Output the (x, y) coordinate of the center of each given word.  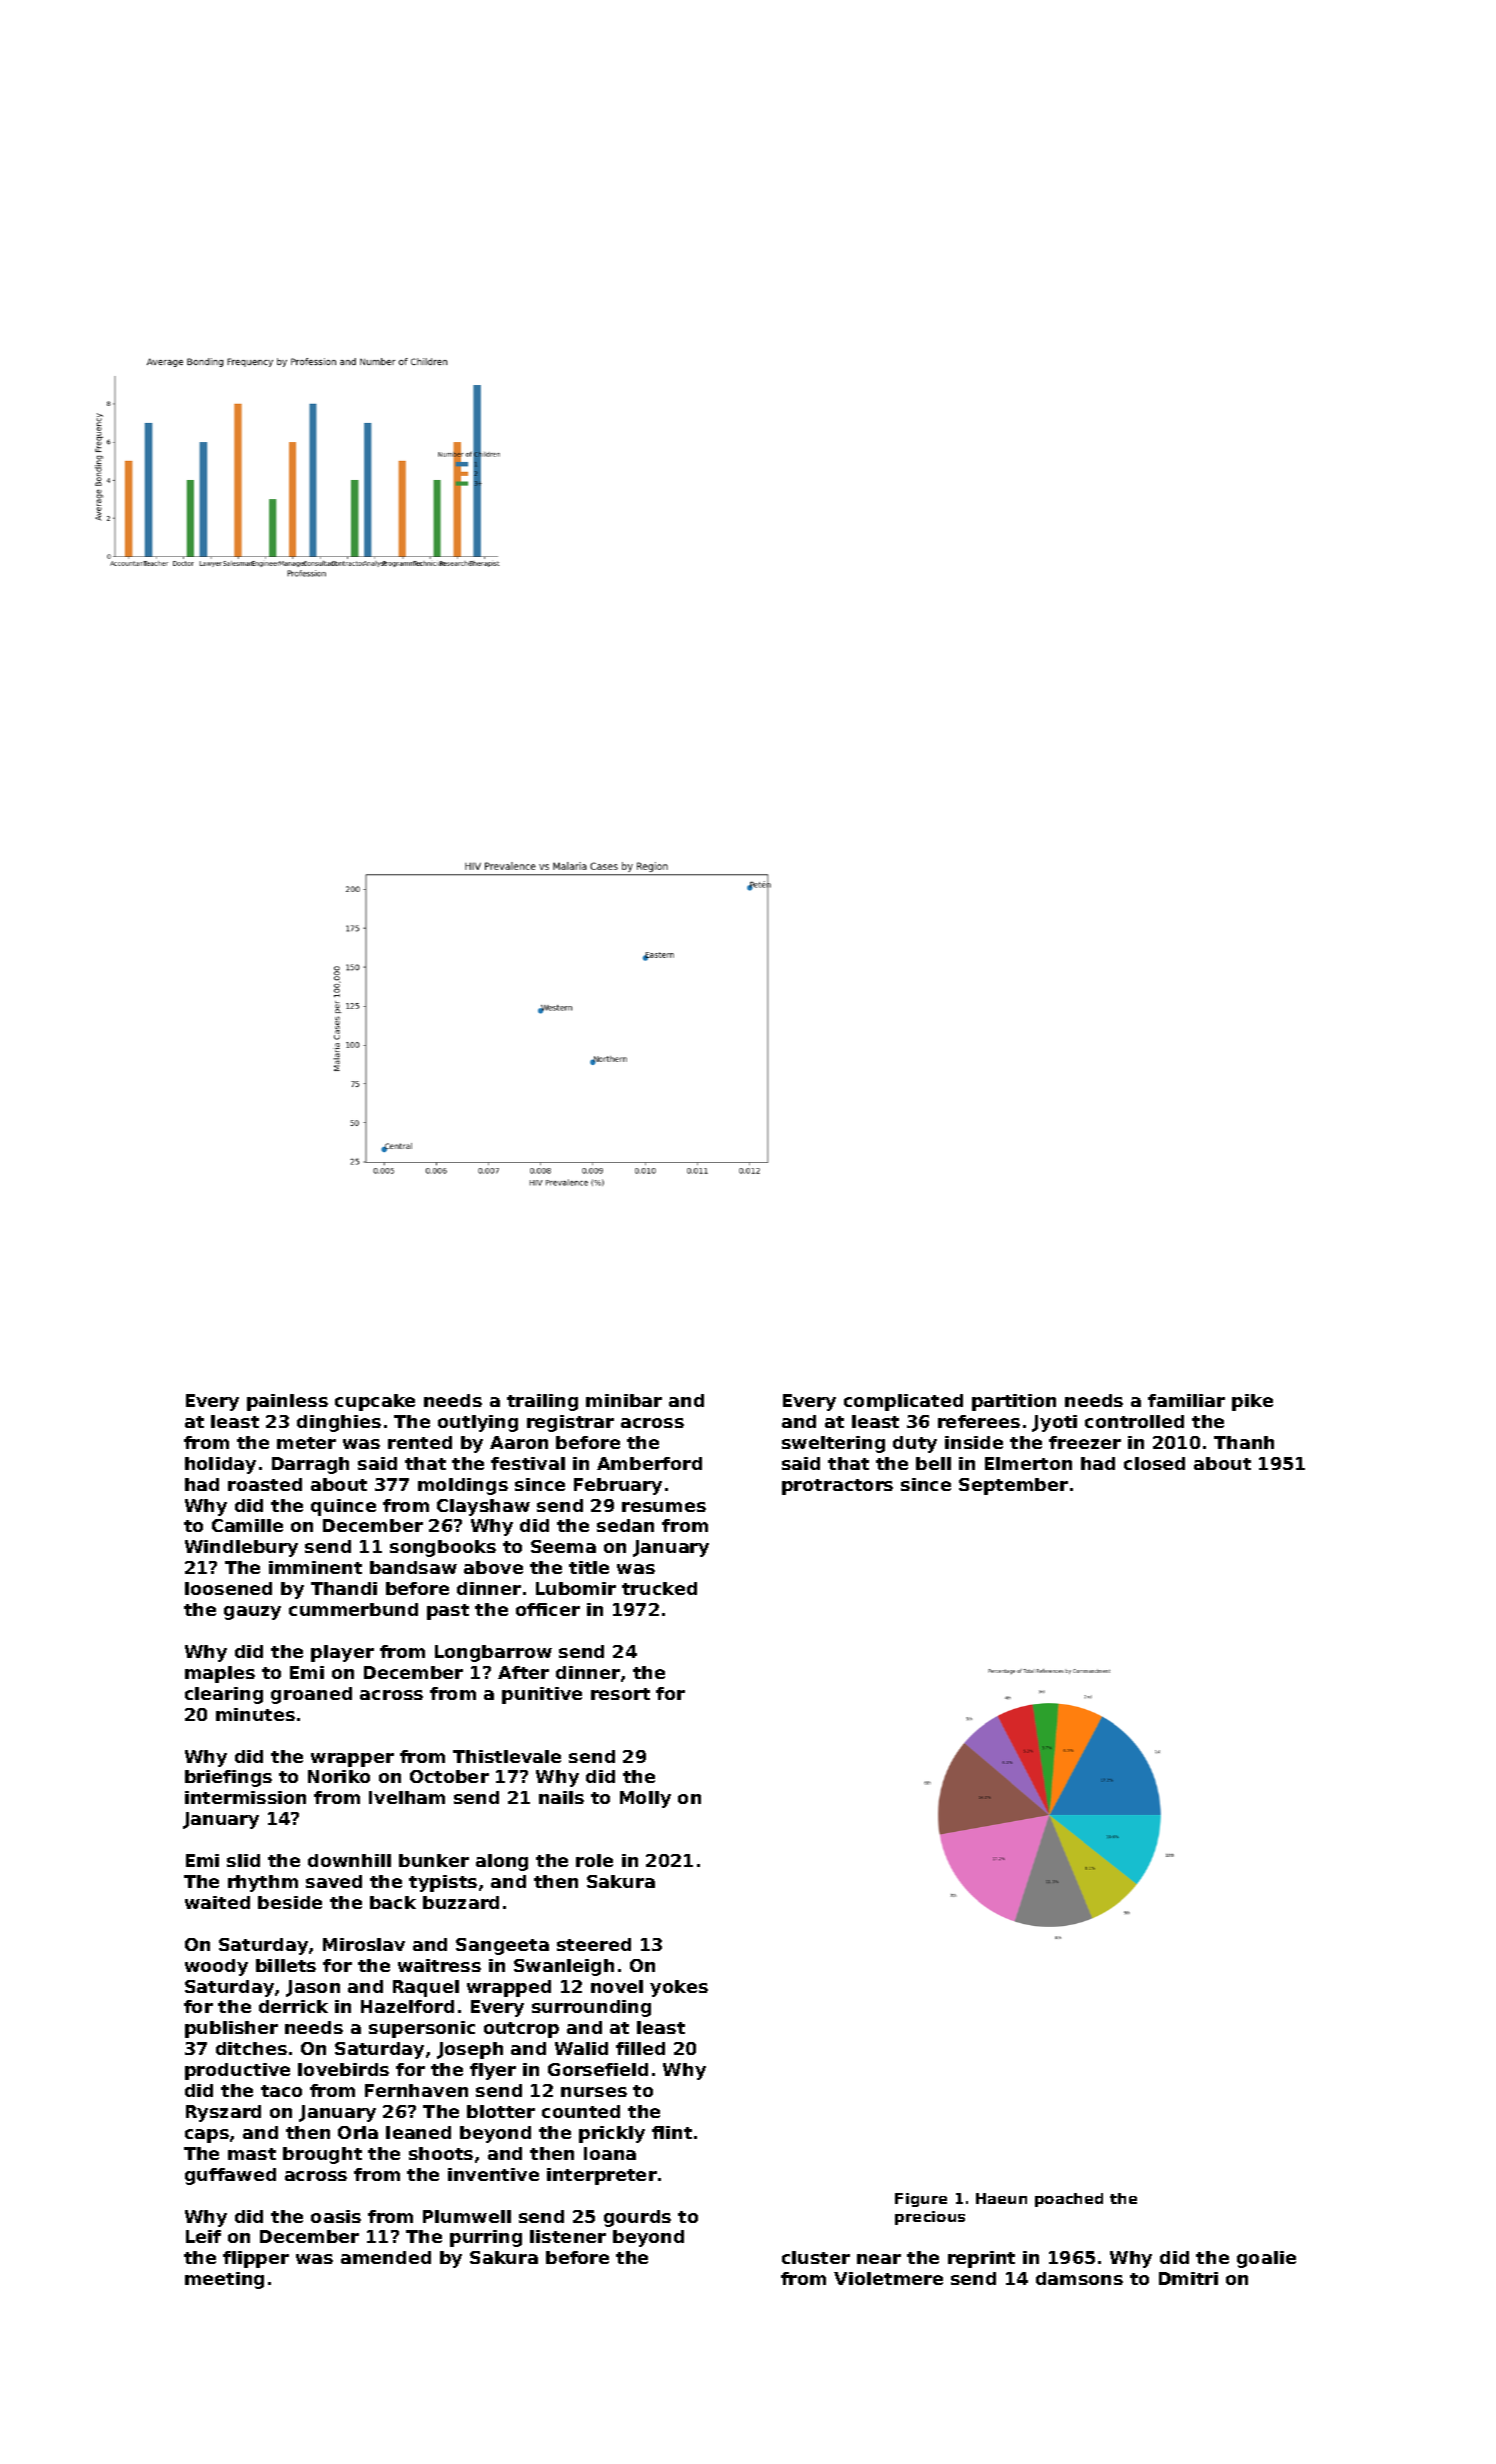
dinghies (339, 1423)
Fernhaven (416, 2090)
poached (1069, 2200)
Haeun (1001, 2198)
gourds (637, 2218)
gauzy (252, 1613)
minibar (624, 1400)
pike (1252, 1402)
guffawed (230, 2176)
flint (672, 2132)
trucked (659, 1588)
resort (620, 1694)
